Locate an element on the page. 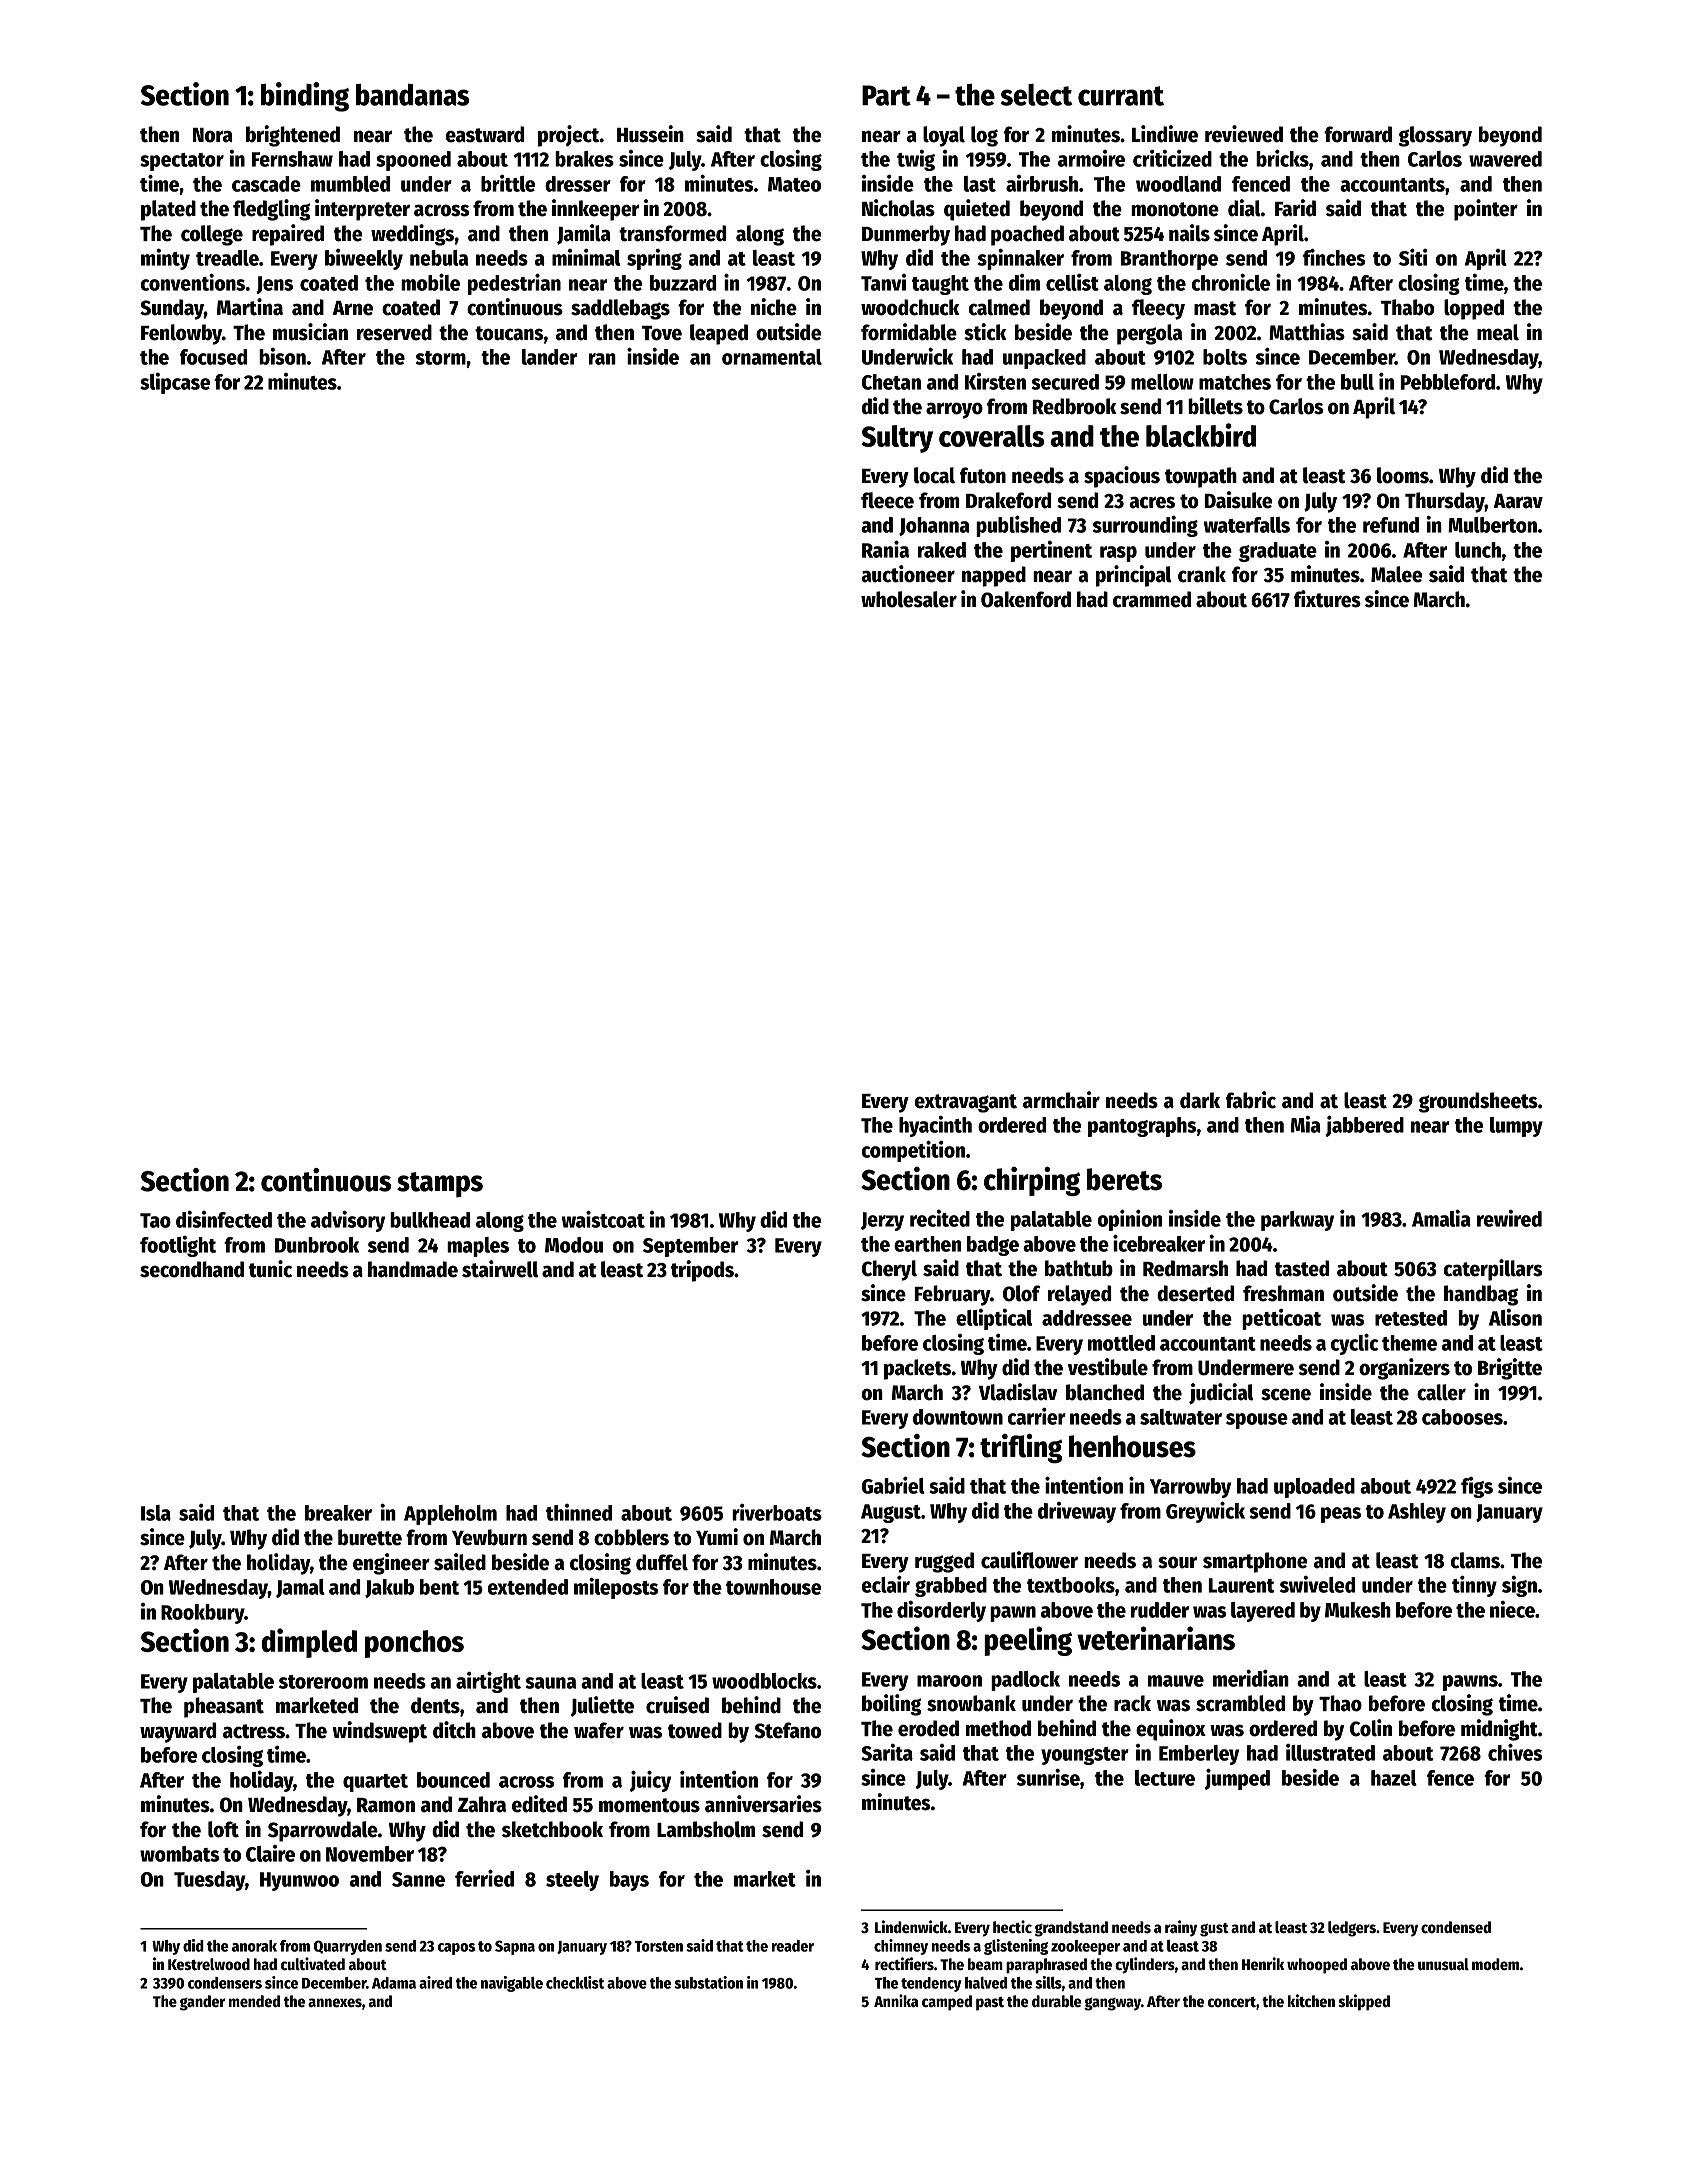 Image resolution: width=1683 pixels, height=2178 pixels. Cheryl is located at coordinates (889, 1270).
